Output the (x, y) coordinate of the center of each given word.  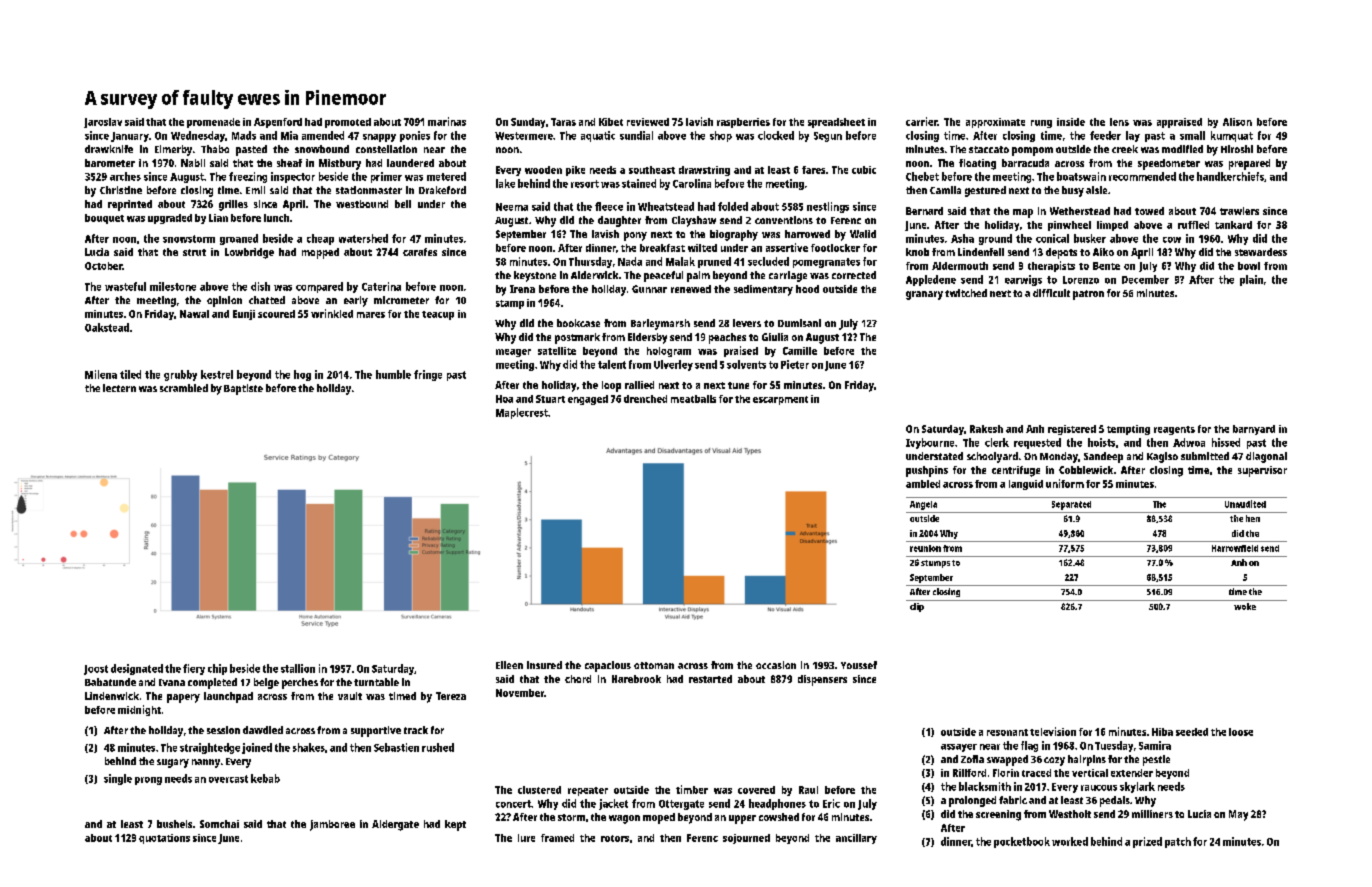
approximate (995, 123)
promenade (213, 123)
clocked (776, 135)
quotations (164, 839)
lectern (119, 388)
